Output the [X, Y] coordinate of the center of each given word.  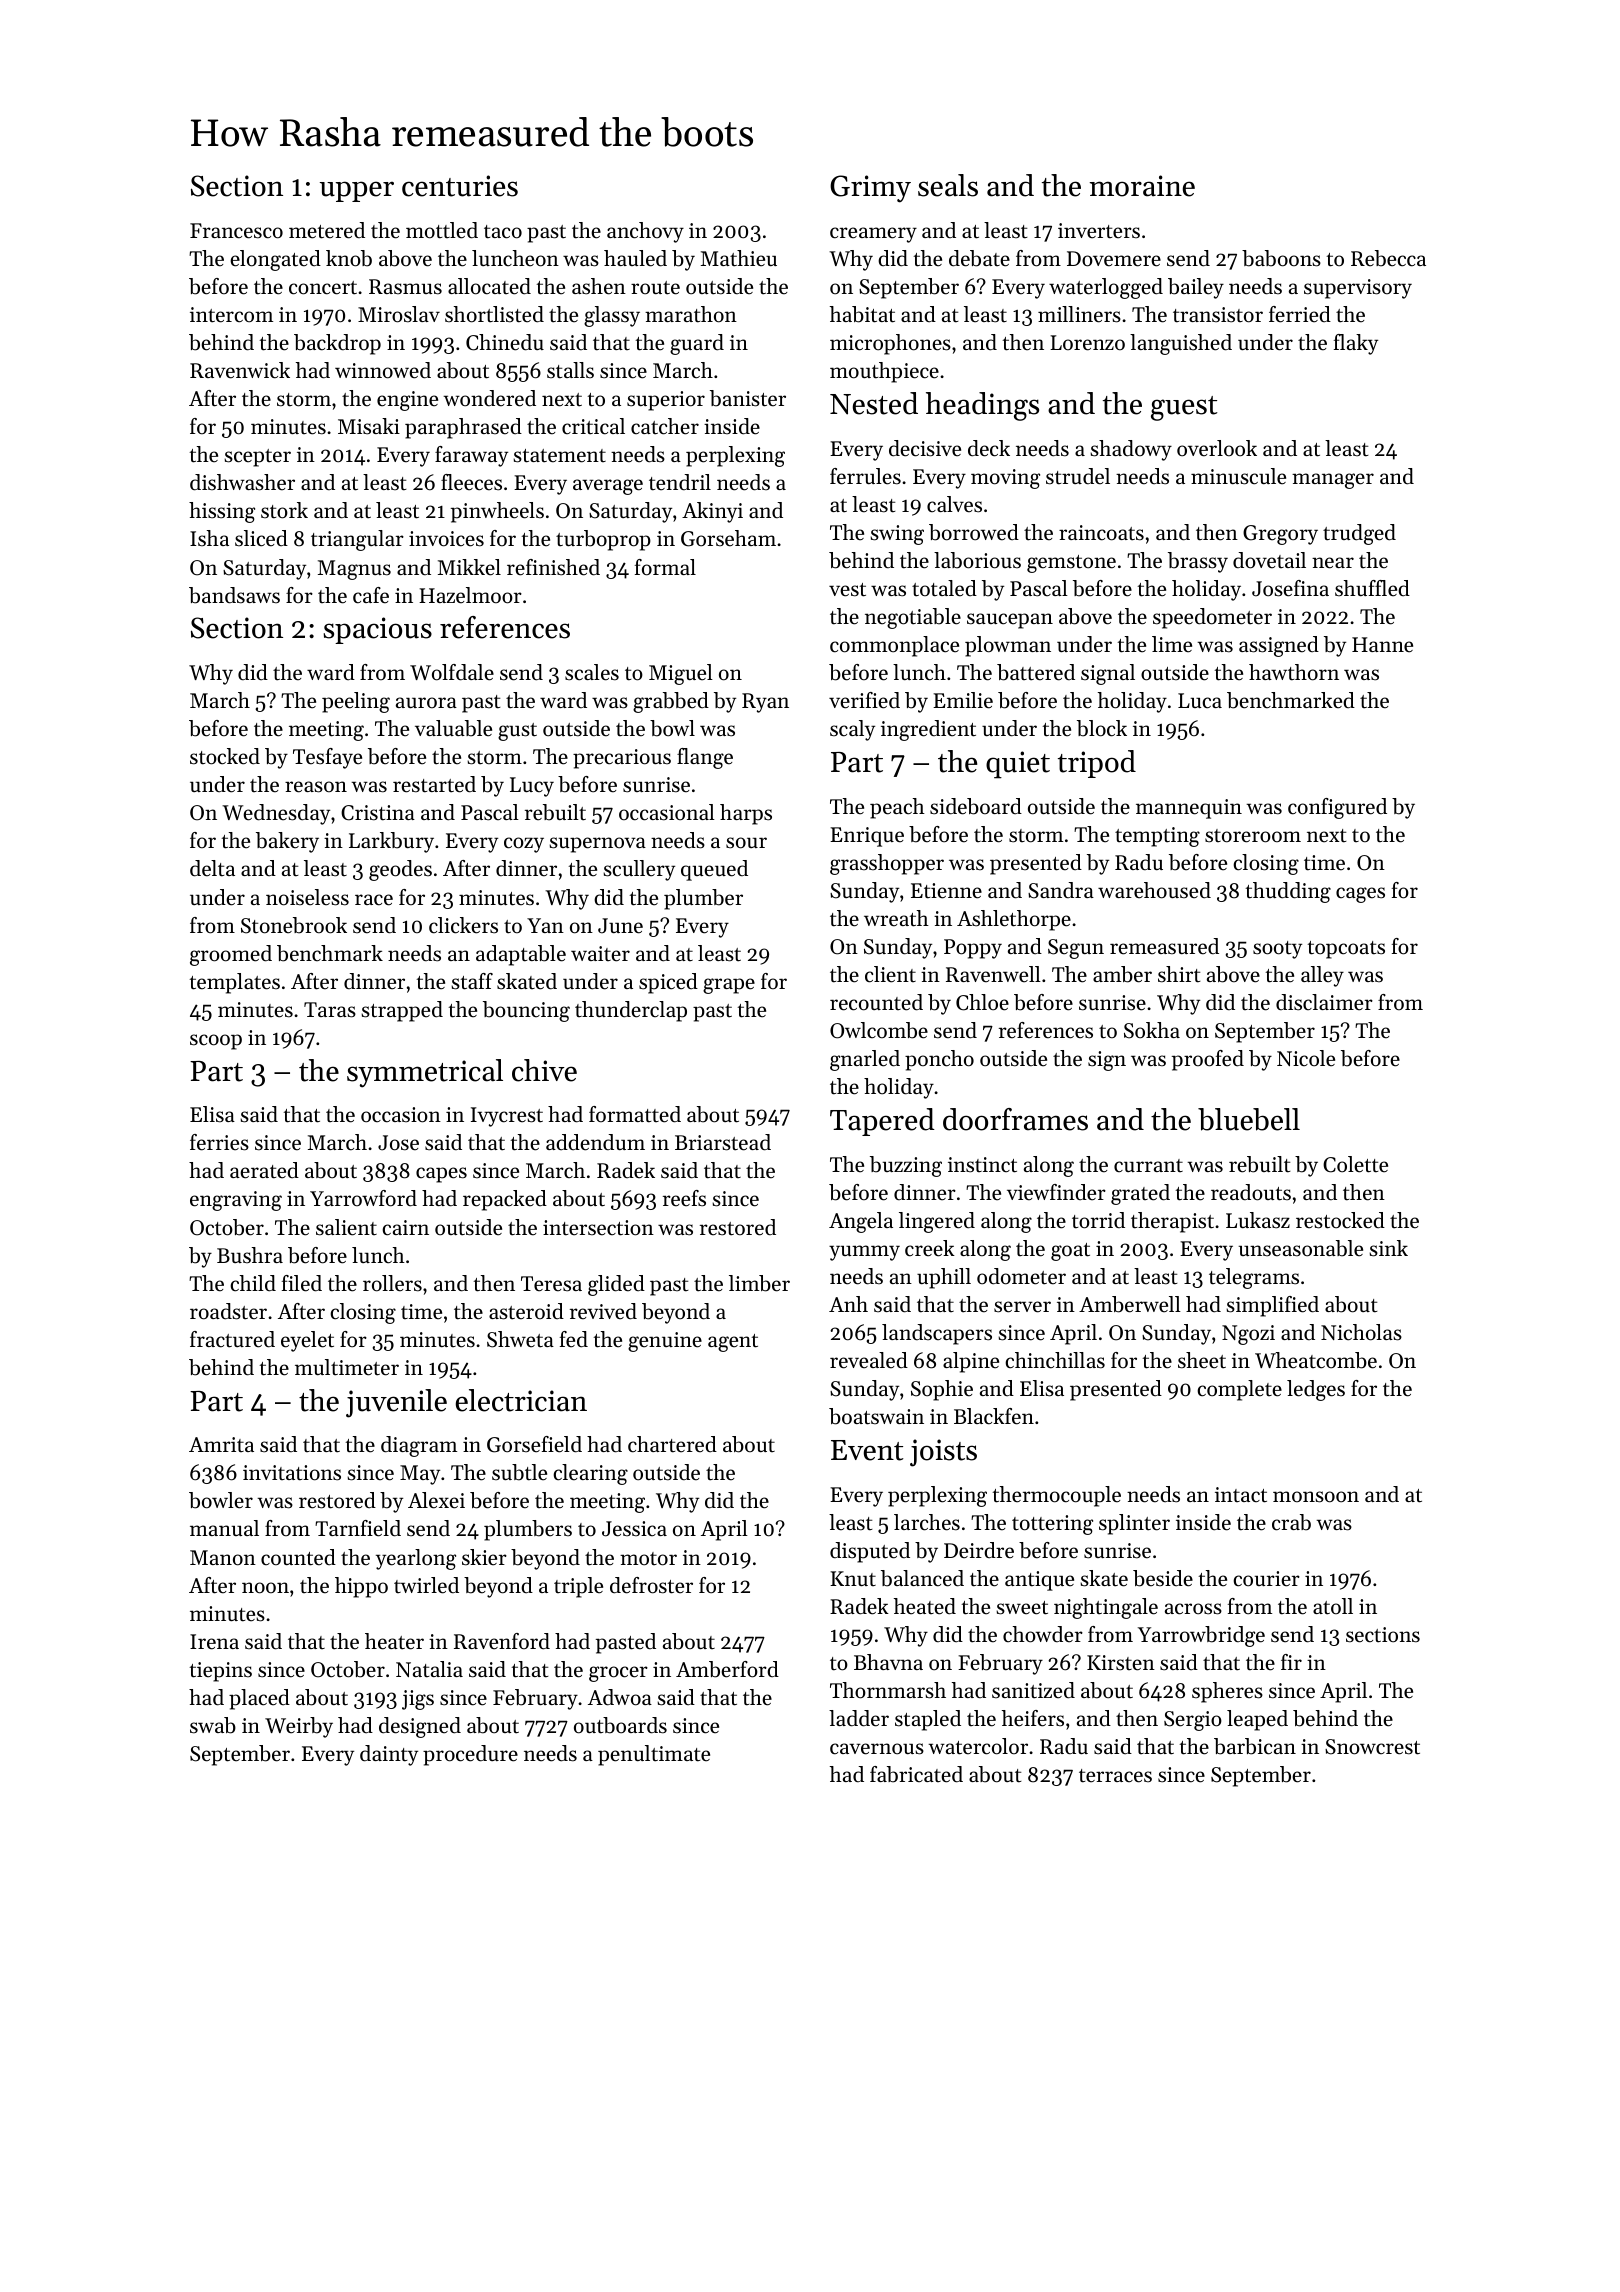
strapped [402, 1011]
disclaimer [1324, 1002]
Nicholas [1361, 1332]
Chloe [982, 1002]
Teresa [551, 1284]
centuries [460, 186]
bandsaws [234, 595]
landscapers [937, 1334]
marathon [691, 314]
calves [954, 504]
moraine [1142, 186]
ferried [1300, 314]
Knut [853, 1578]
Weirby [299, 1727]
